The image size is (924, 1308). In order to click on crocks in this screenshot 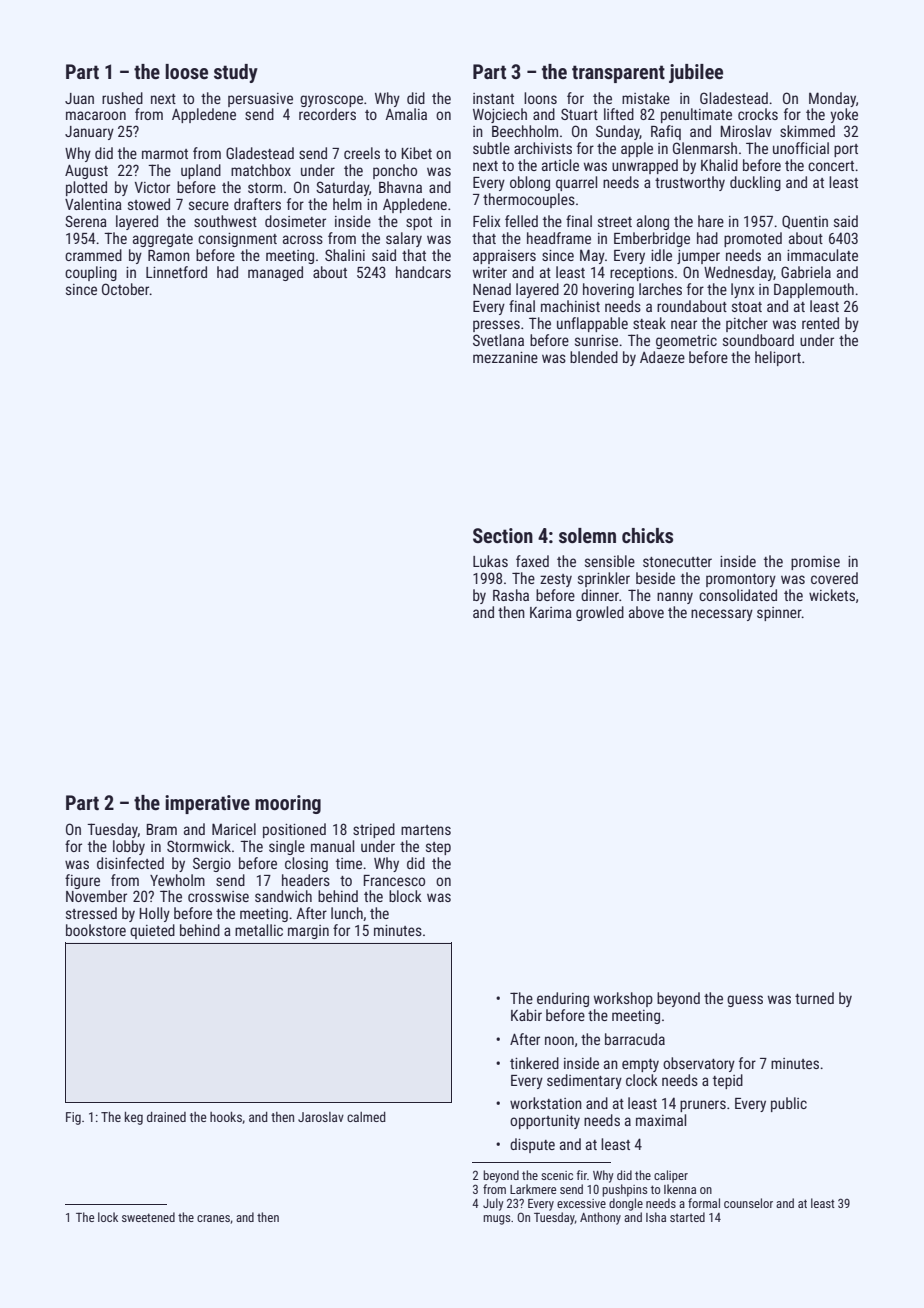, I will do `click(758, 114)`.
